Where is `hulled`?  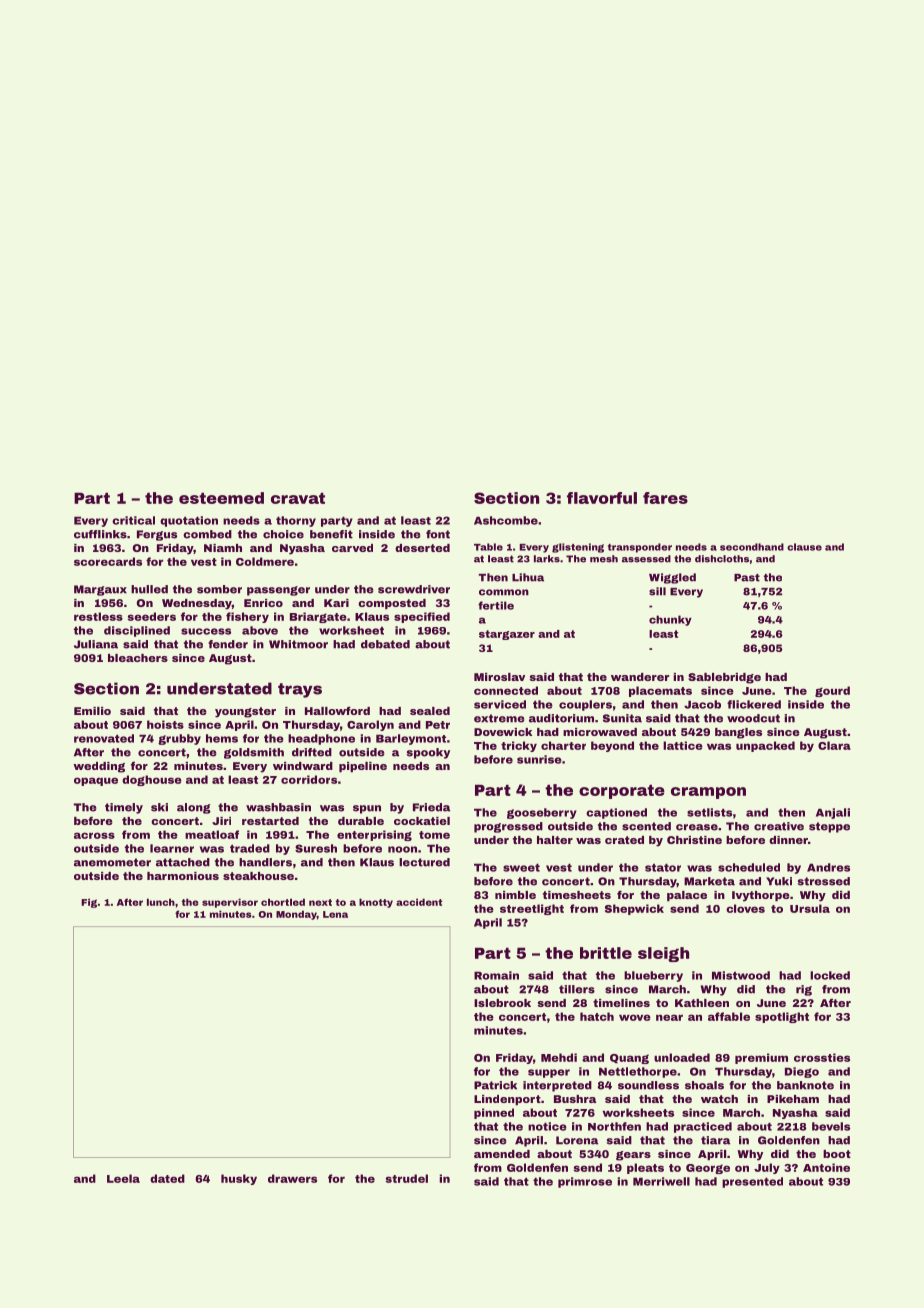
hulled is located at coordinates (149, 589).
